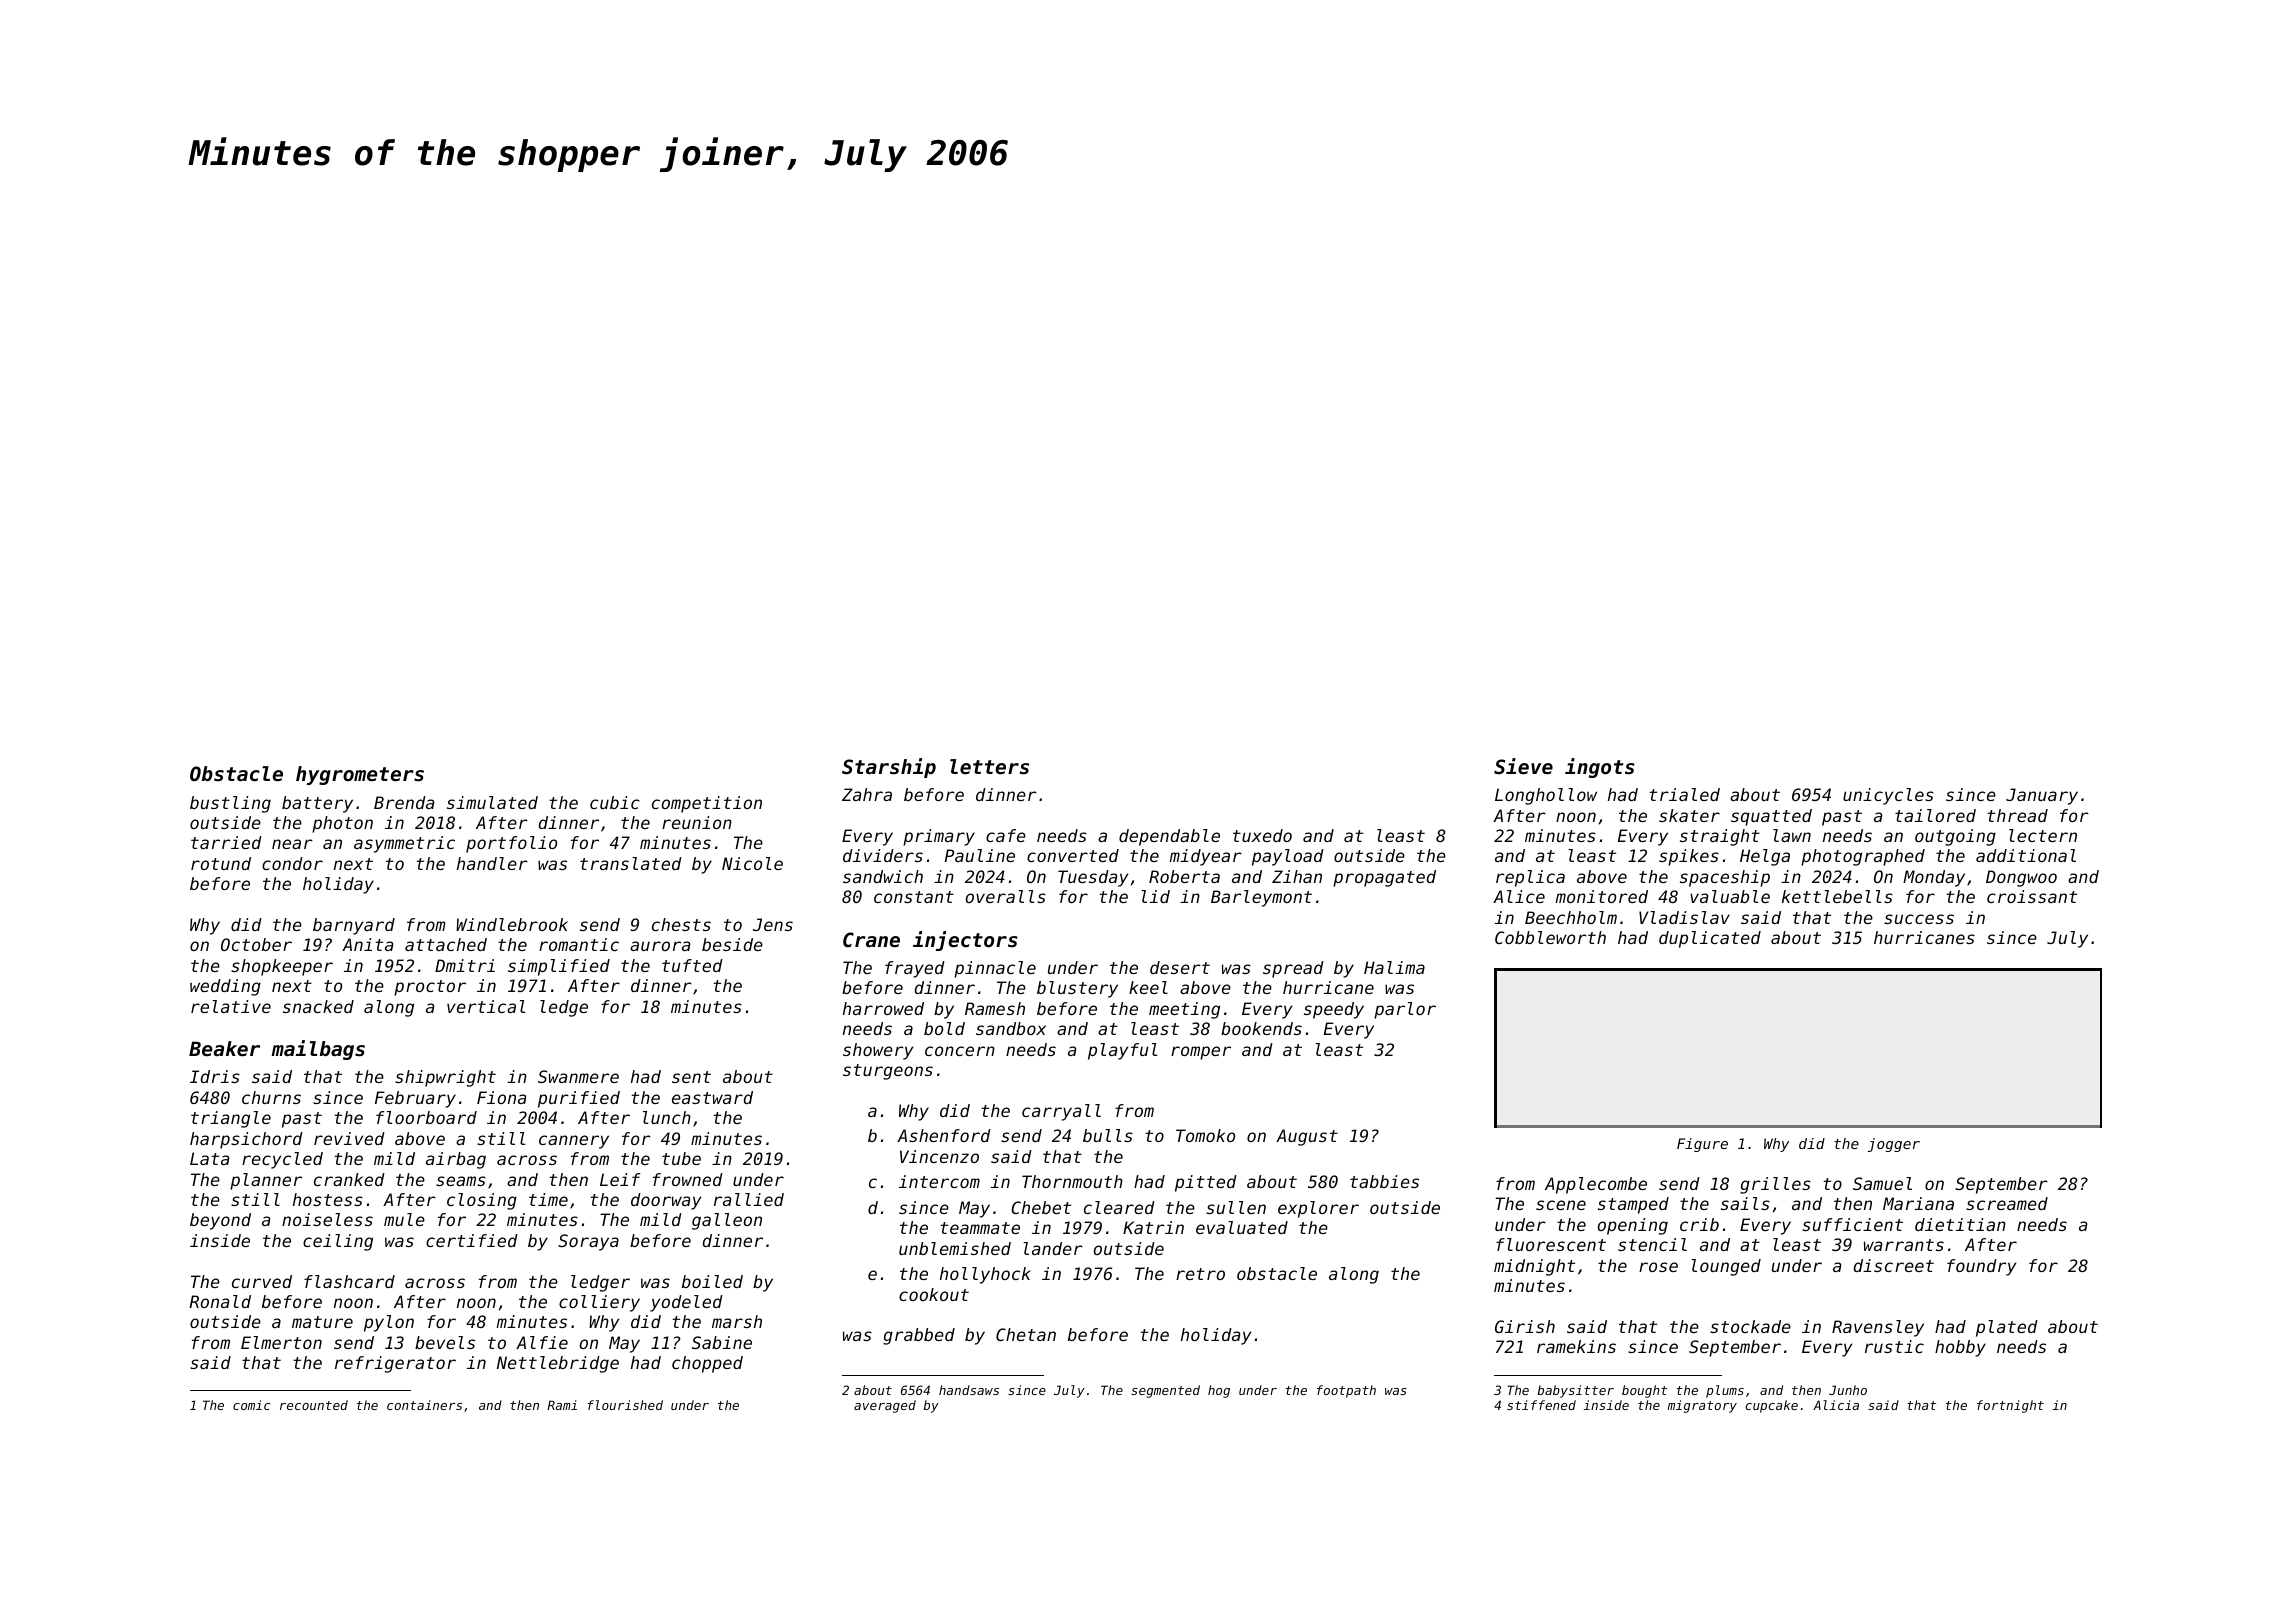 The height and width of the screenshot is (1620, 2292). I want to click on success, so click(1919, 919).
